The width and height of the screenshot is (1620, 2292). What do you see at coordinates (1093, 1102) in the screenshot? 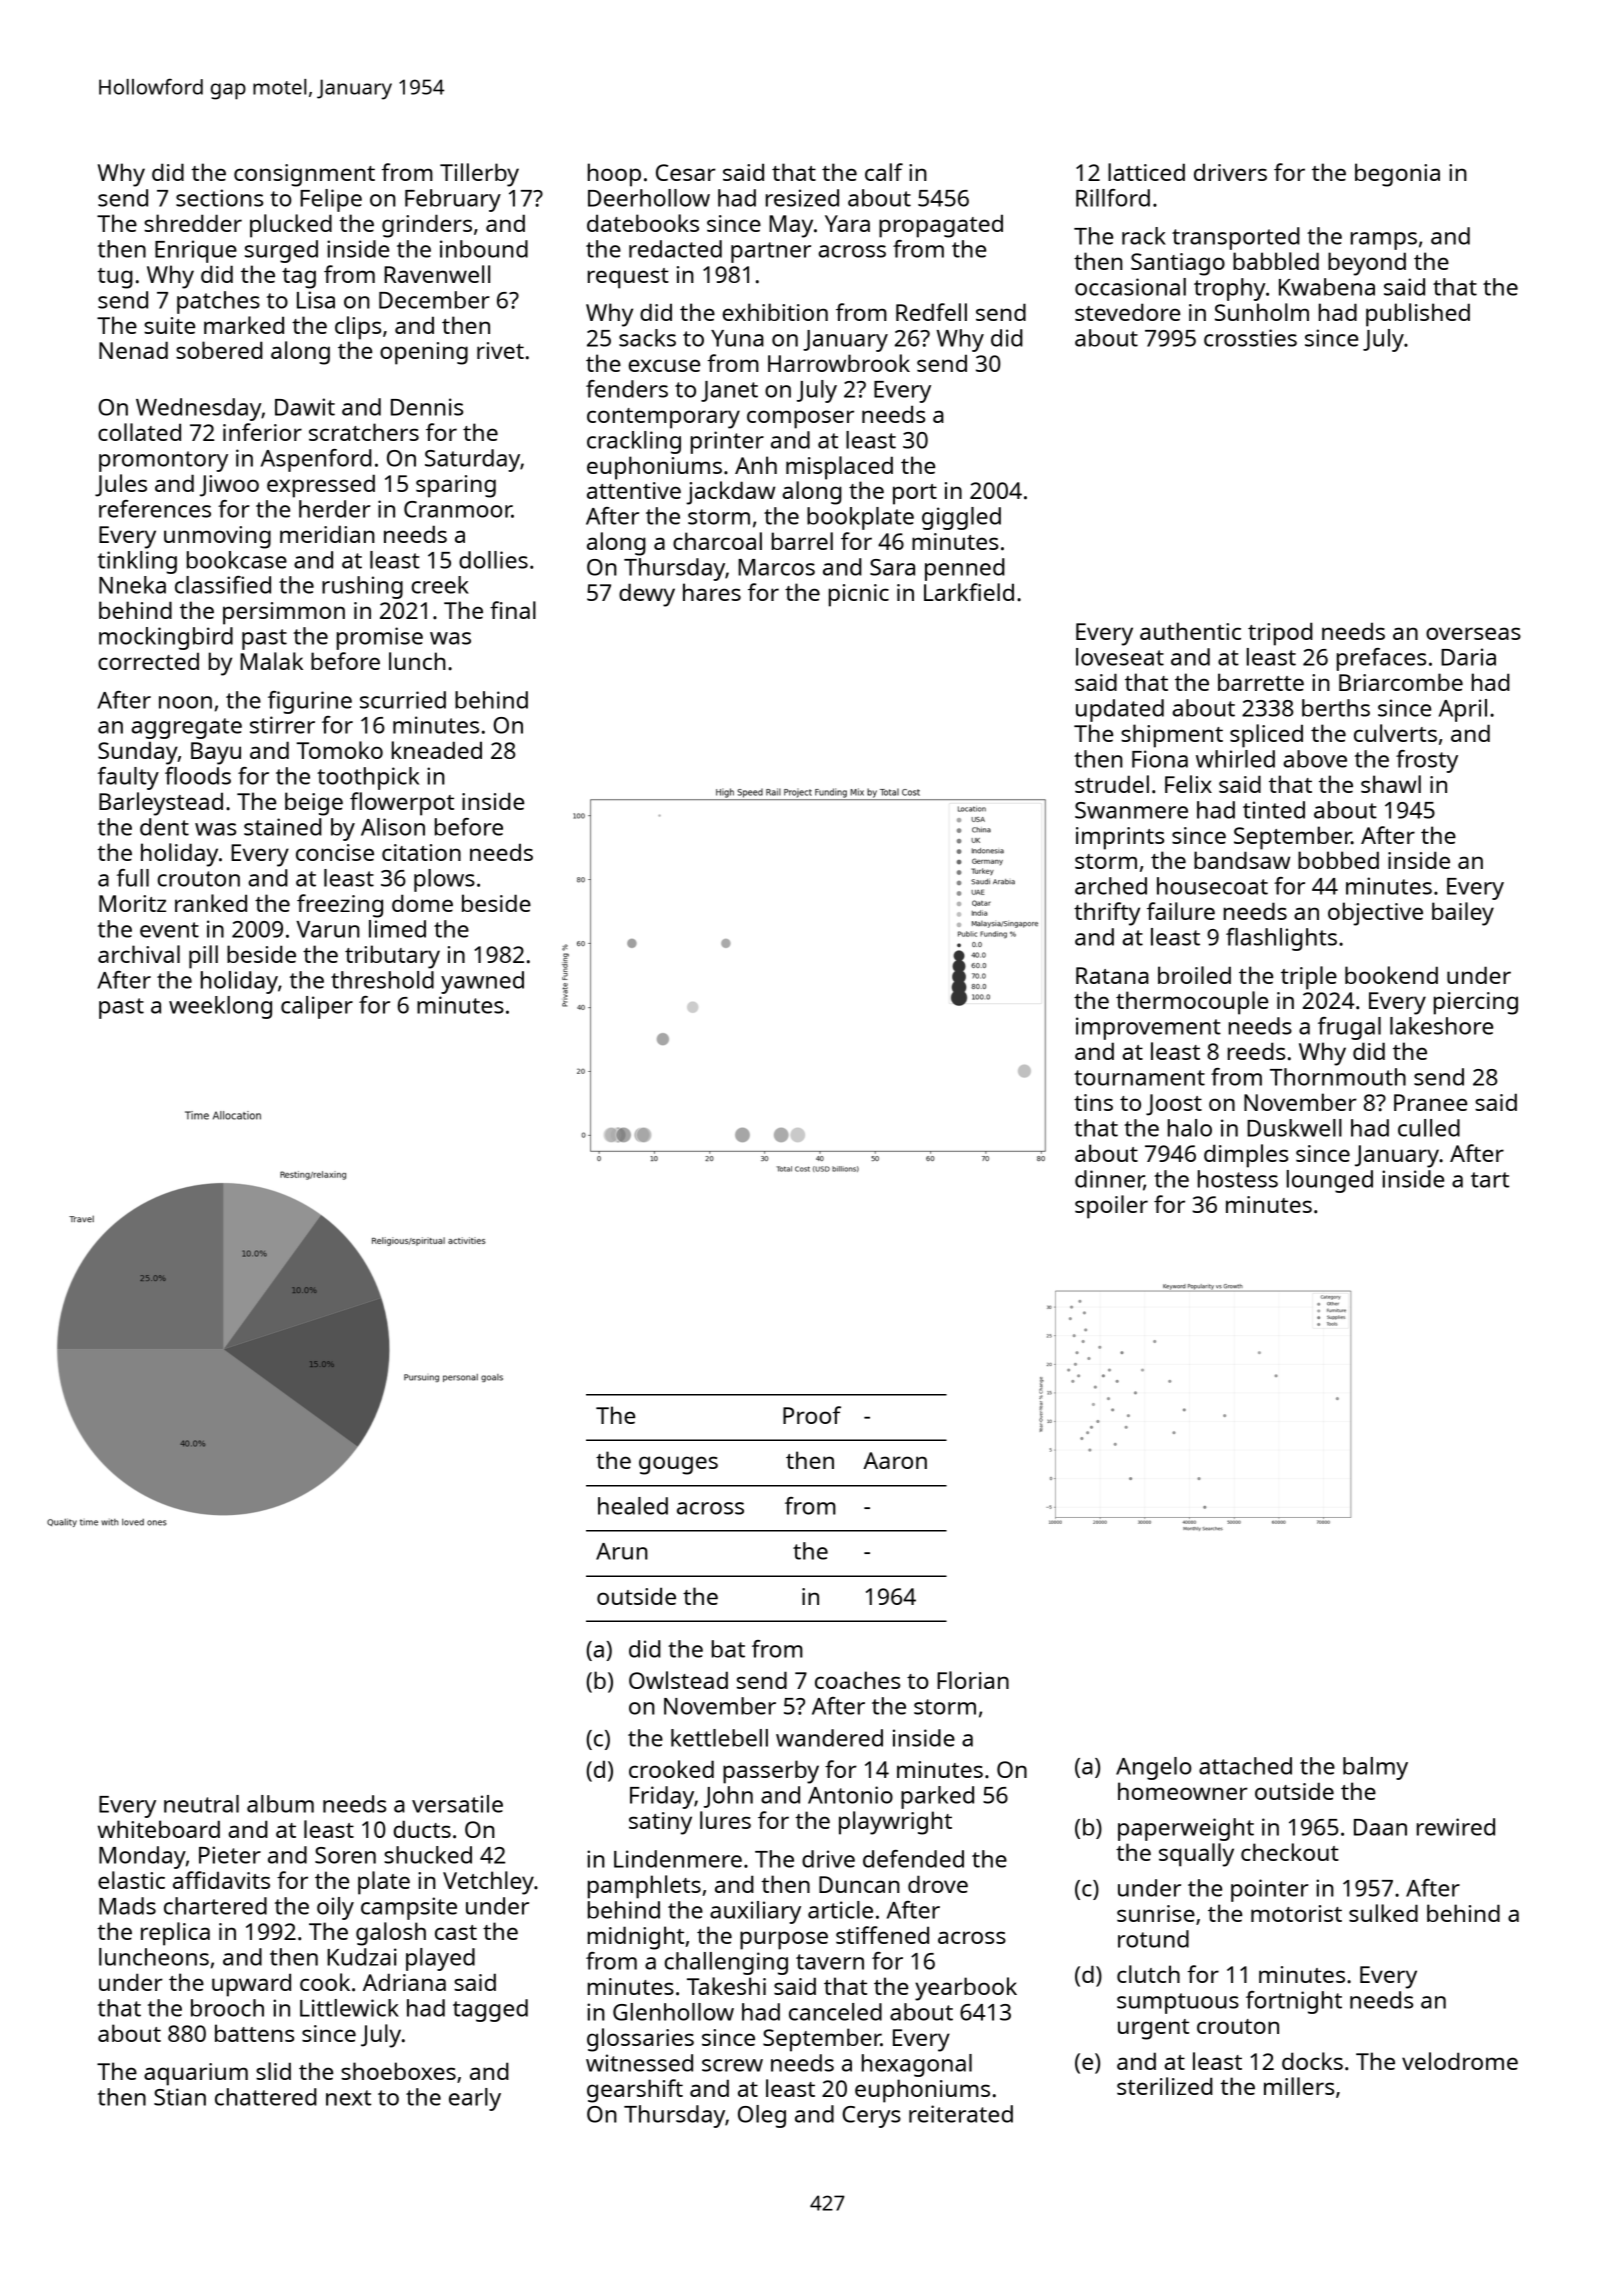
I see `tins` at bounding box center [1093, 1102].
